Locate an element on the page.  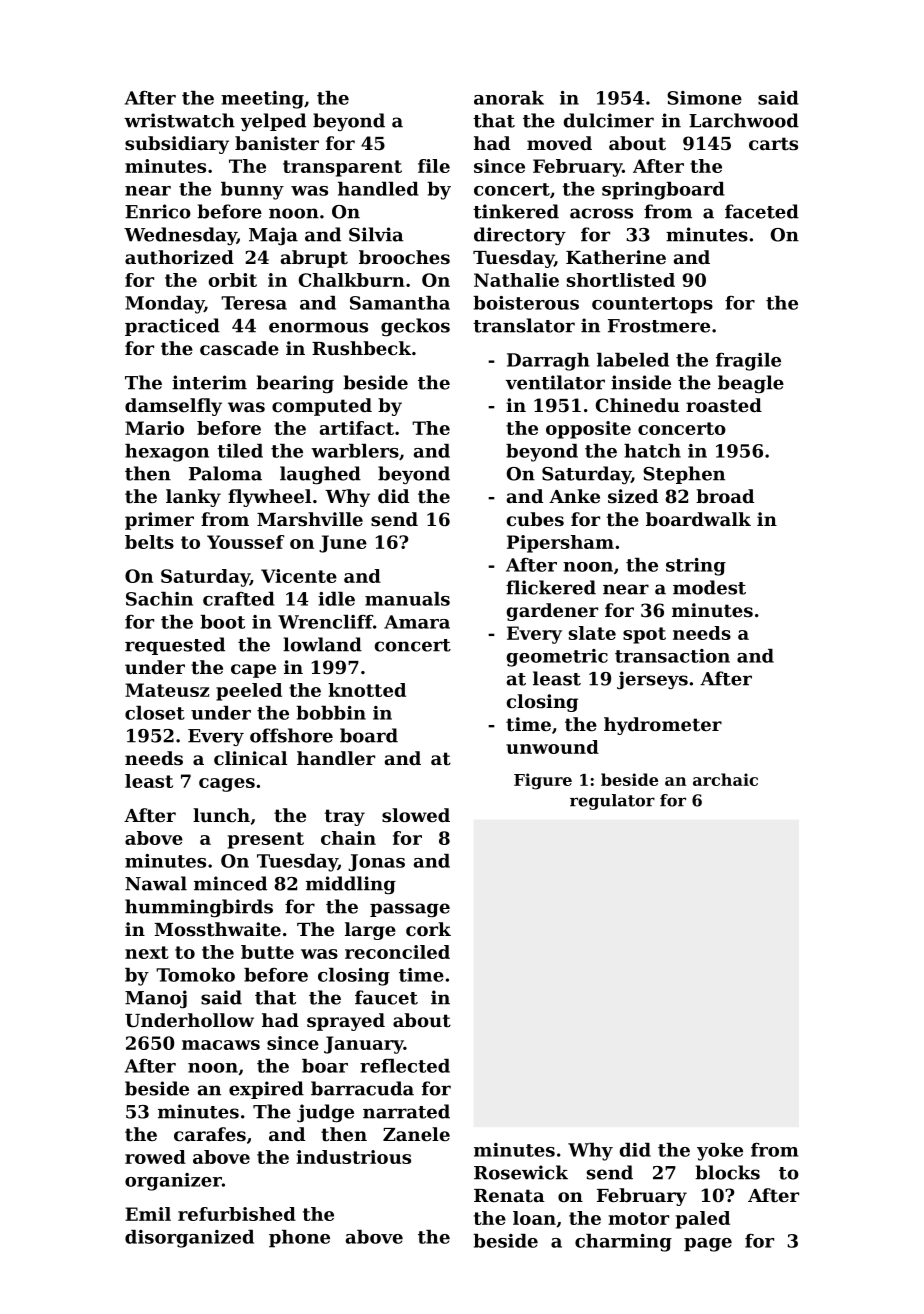
Rushbeck is located at coordinates (361, 348).
